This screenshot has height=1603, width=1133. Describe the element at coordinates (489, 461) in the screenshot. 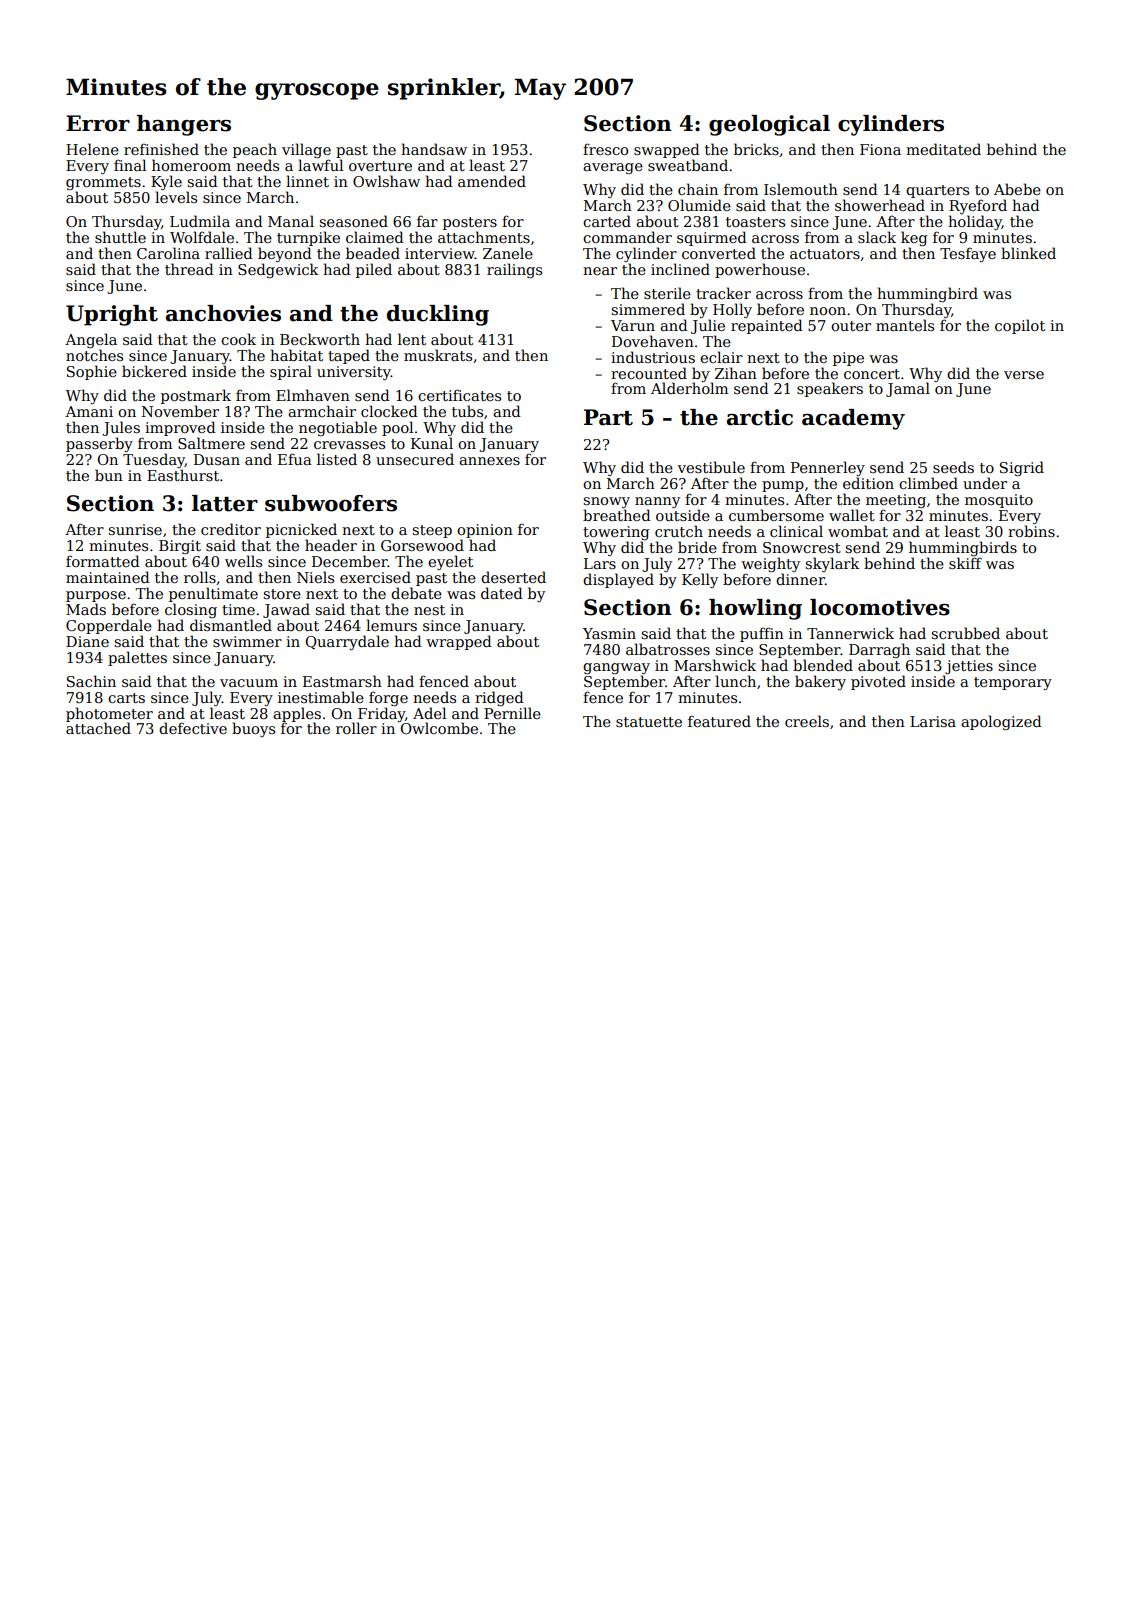

I see `annexes` at that location.
